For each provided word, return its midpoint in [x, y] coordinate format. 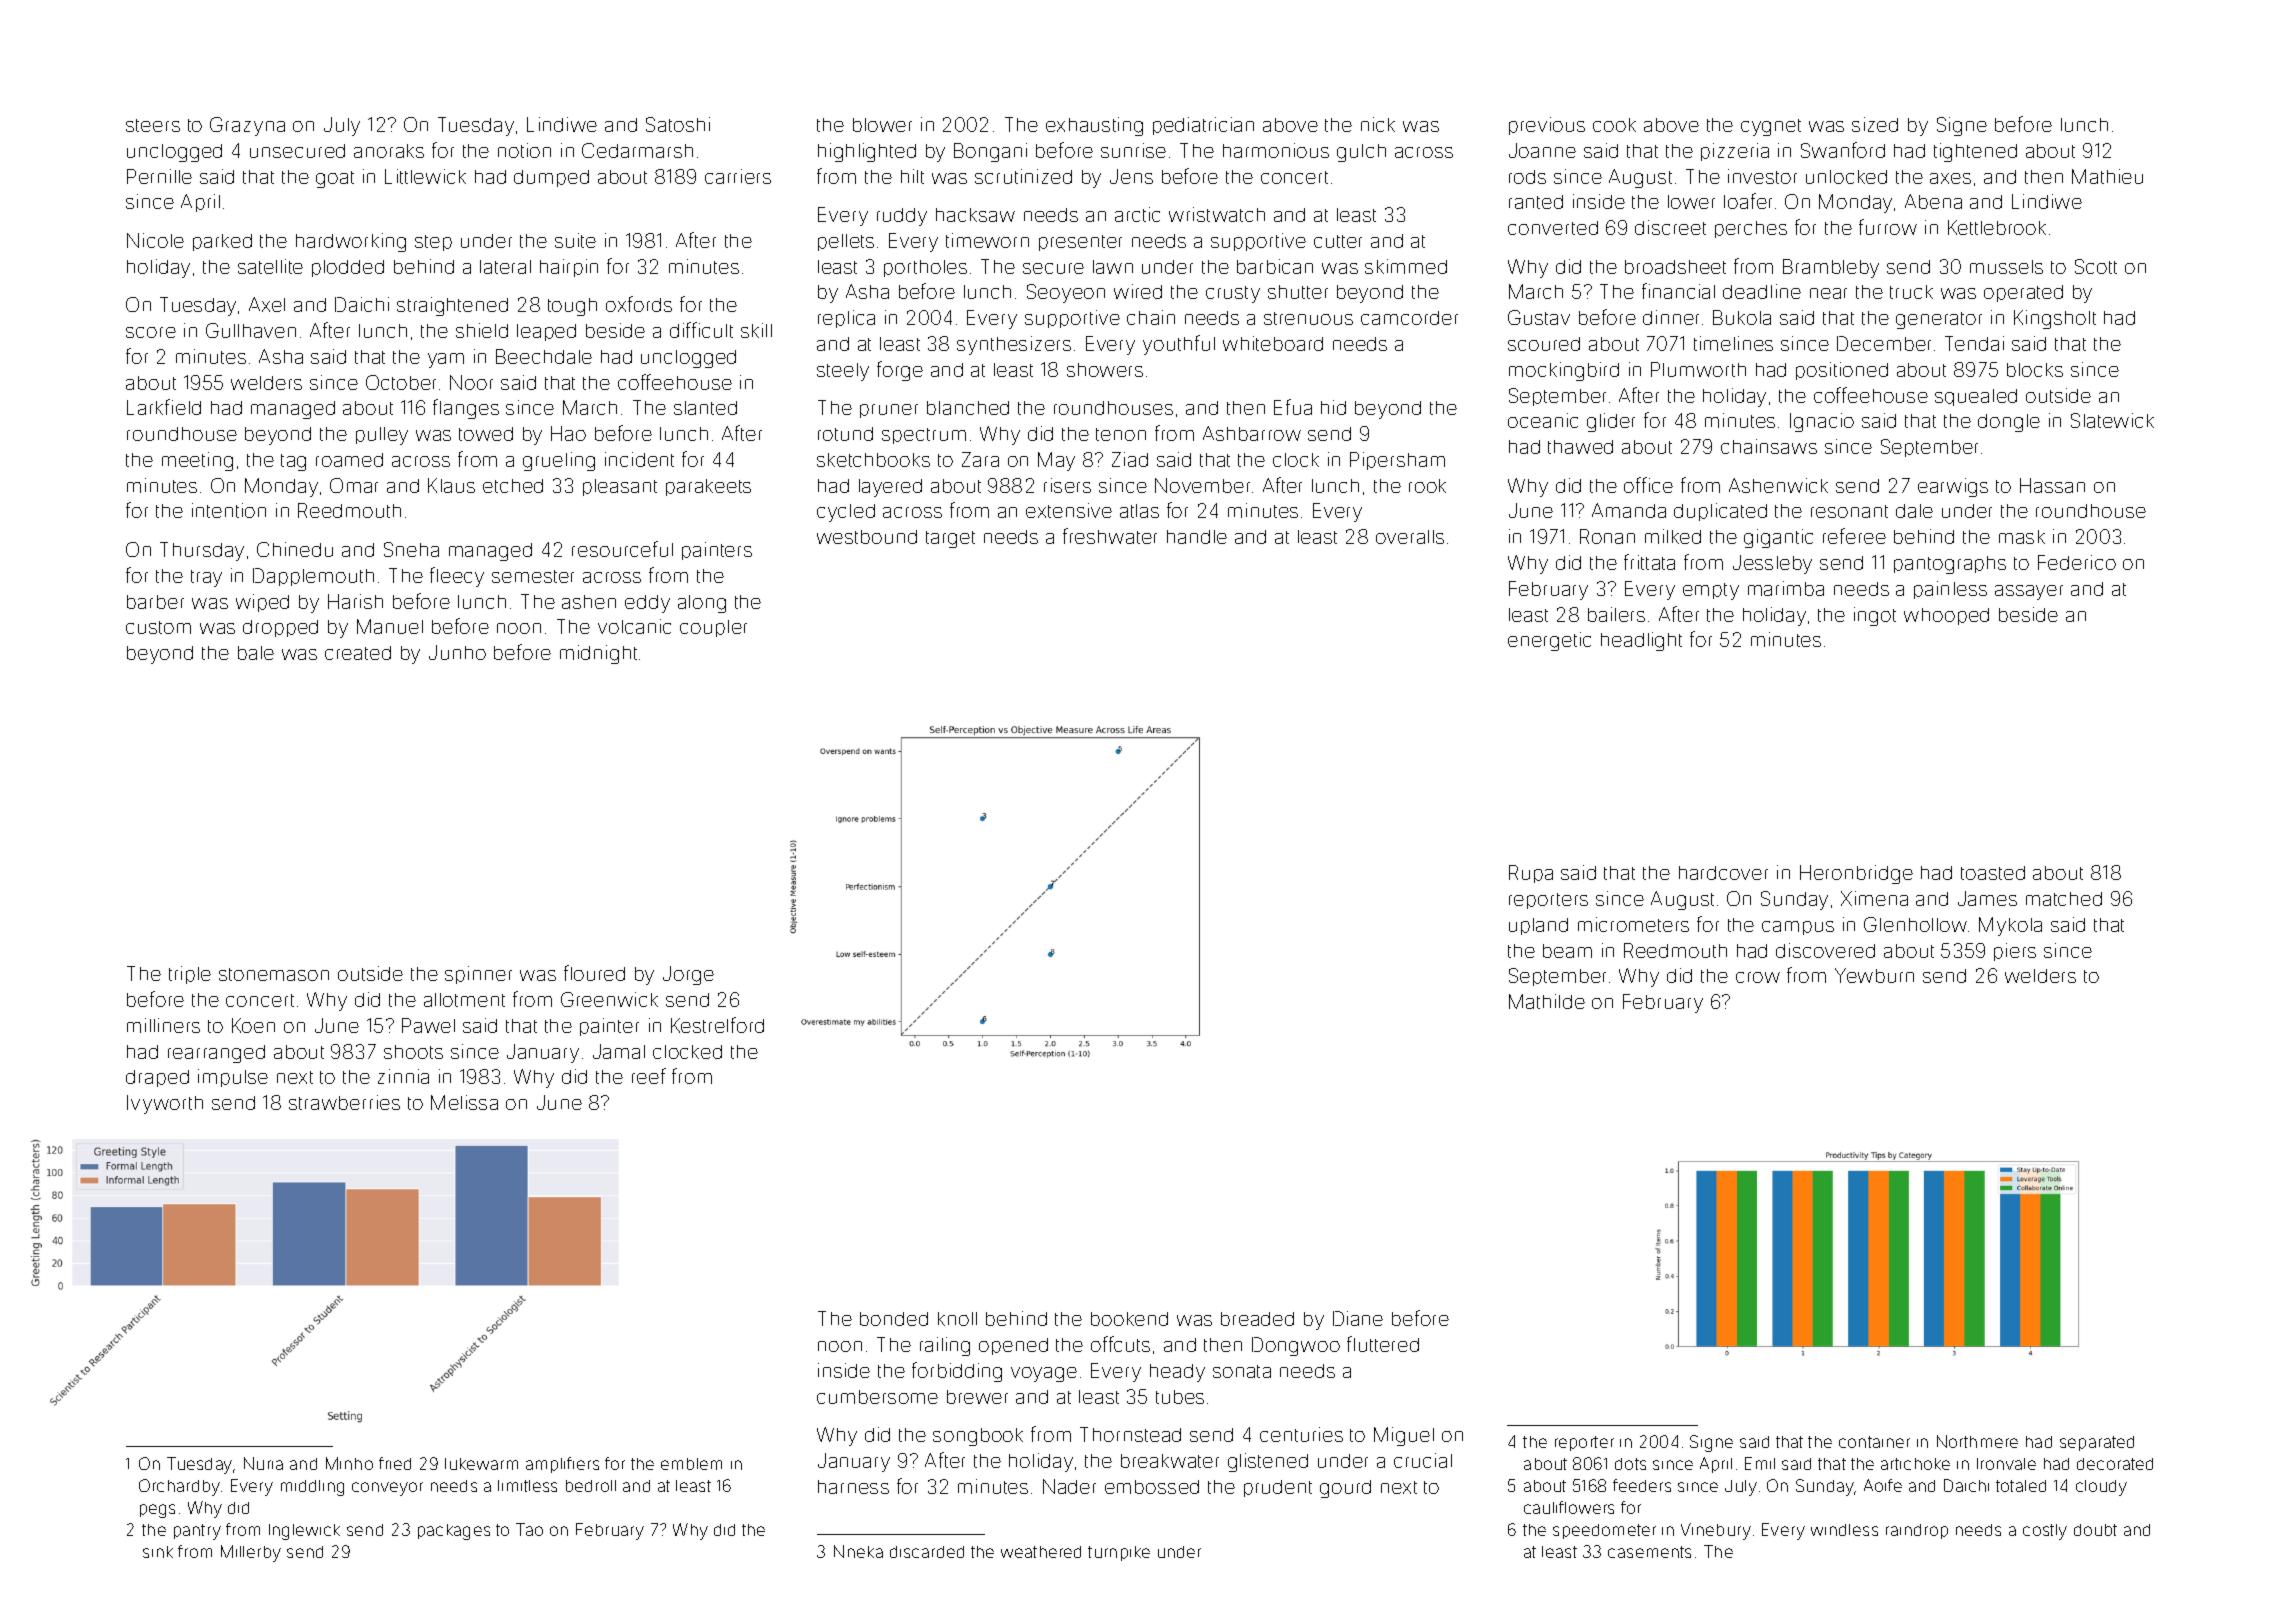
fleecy [457, 577]
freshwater [1110, 536]
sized [1875, 124]
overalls [1410, 537]
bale [256, 653]
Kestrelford [717, 1025]
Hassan [2052, 485]
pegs [157, 1511]
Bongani [990, 152]
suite [575, 240]
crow [1758, 977]
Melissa [464, 1102]
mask [2022, 537]
